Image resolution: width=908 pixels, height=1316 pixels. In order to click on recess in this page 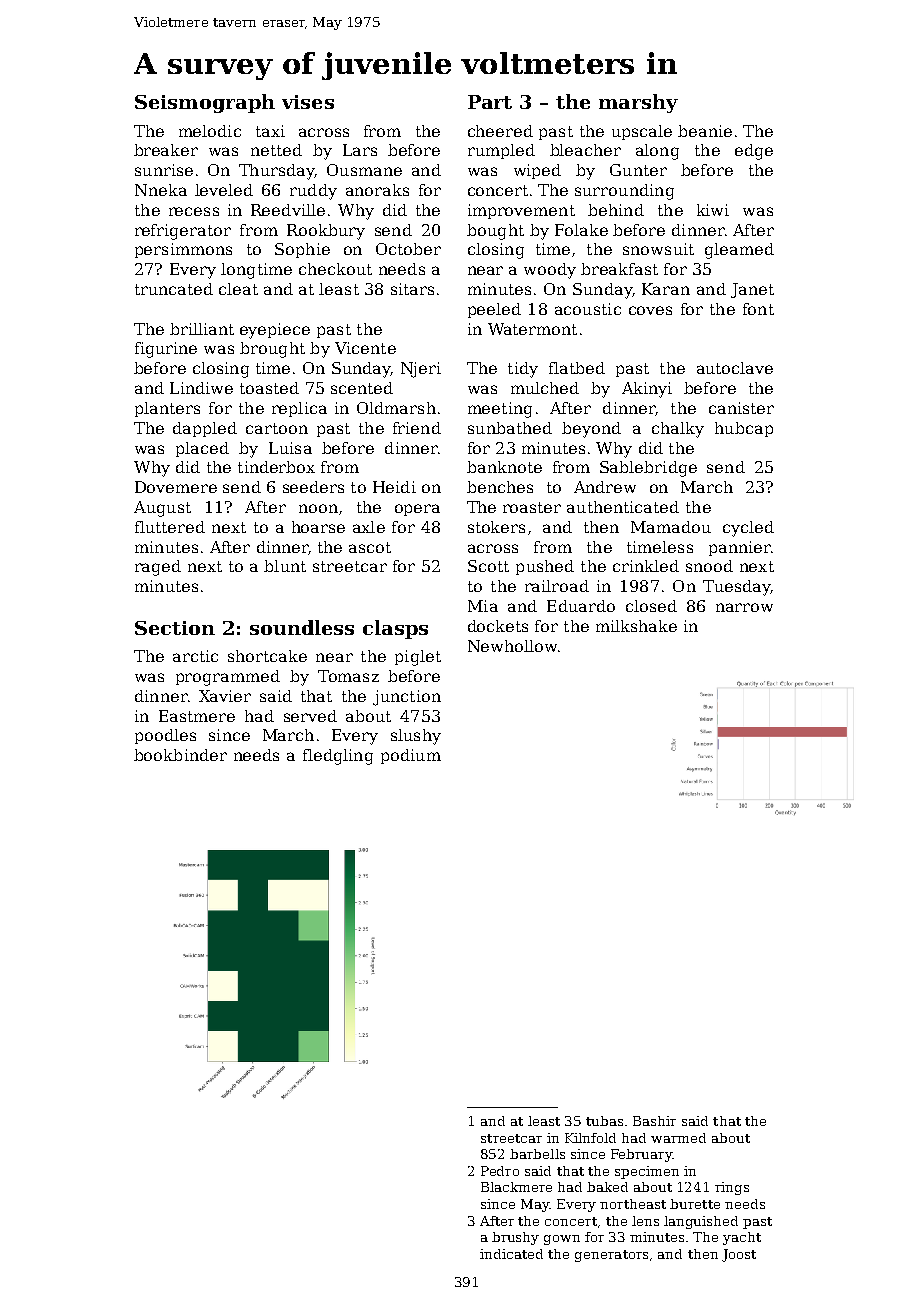, I will do `click(194, 211)`.
